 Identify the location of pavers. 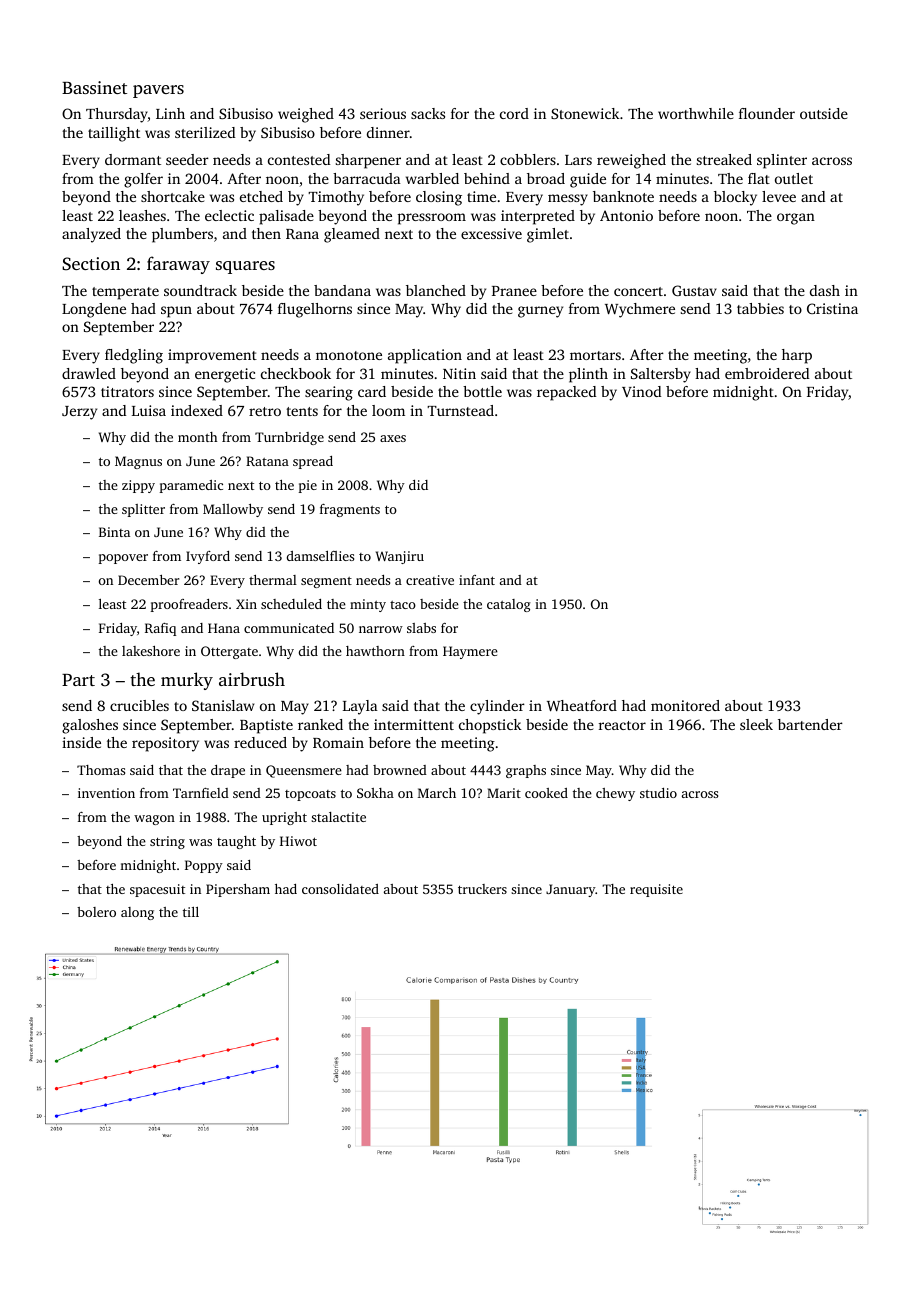
(158, 91).
